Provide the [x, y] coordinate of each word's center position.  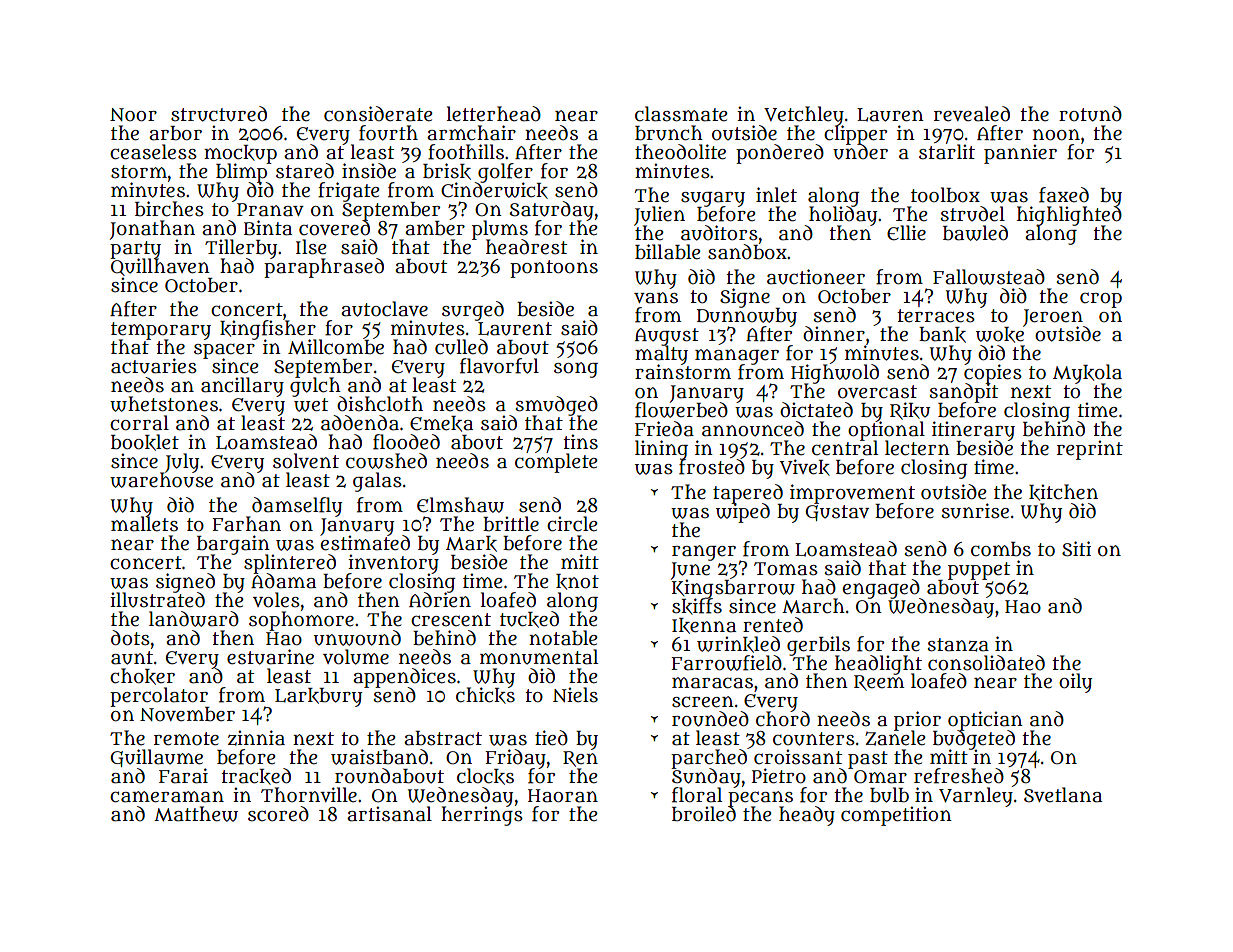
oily [1075, 683]
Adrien [440, 600]
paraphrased [324, 268]
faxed [1064, 195]
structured [219, 114]
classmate [681, 114]
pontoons [554, 269]
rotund [1090, 114]
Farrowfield [727, 663]
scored [278, 814]
